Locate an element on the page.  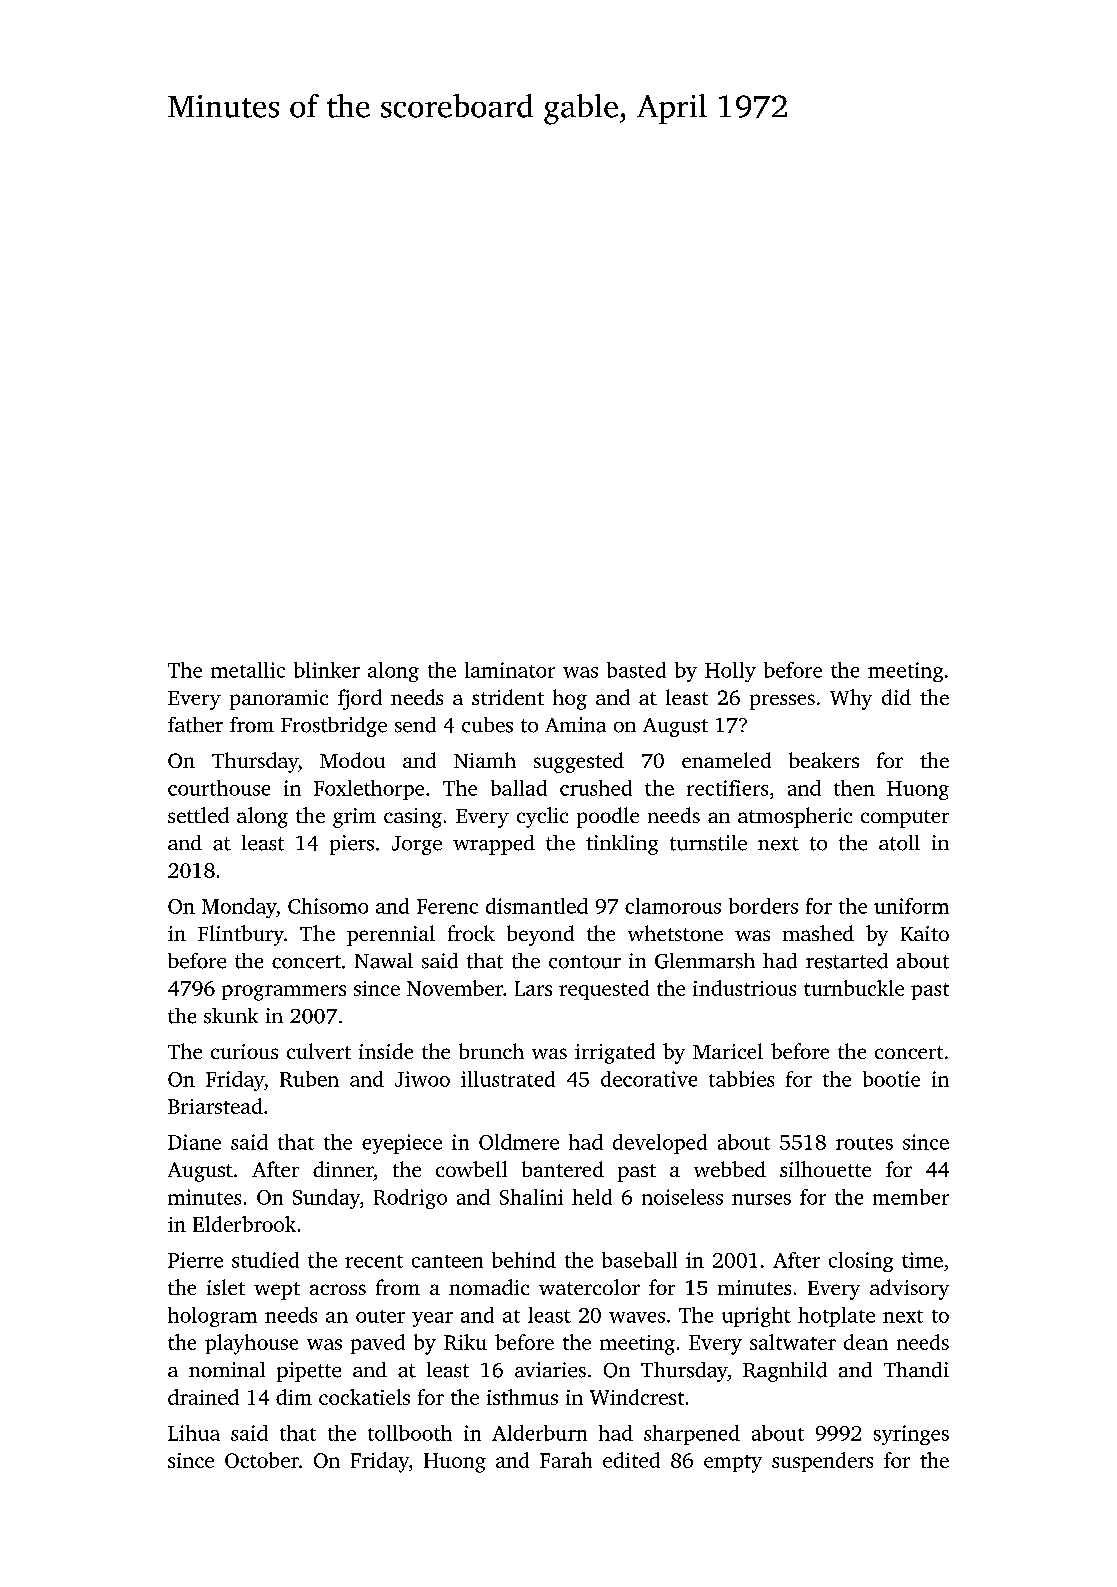
basted is located at coordinates (636, 670).
